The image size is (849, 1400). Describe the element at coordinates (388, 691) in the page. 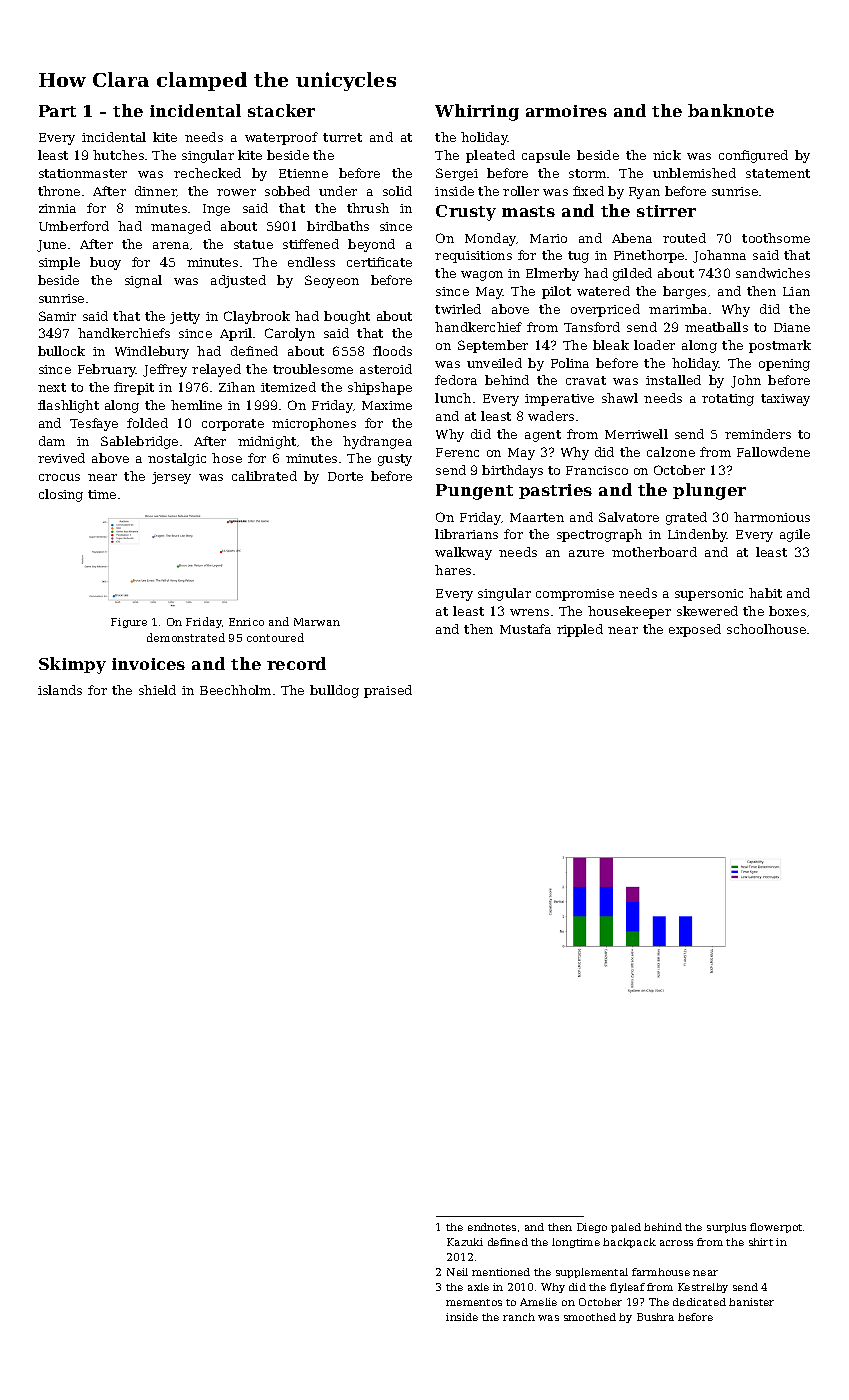

I see `praised` at that location.
